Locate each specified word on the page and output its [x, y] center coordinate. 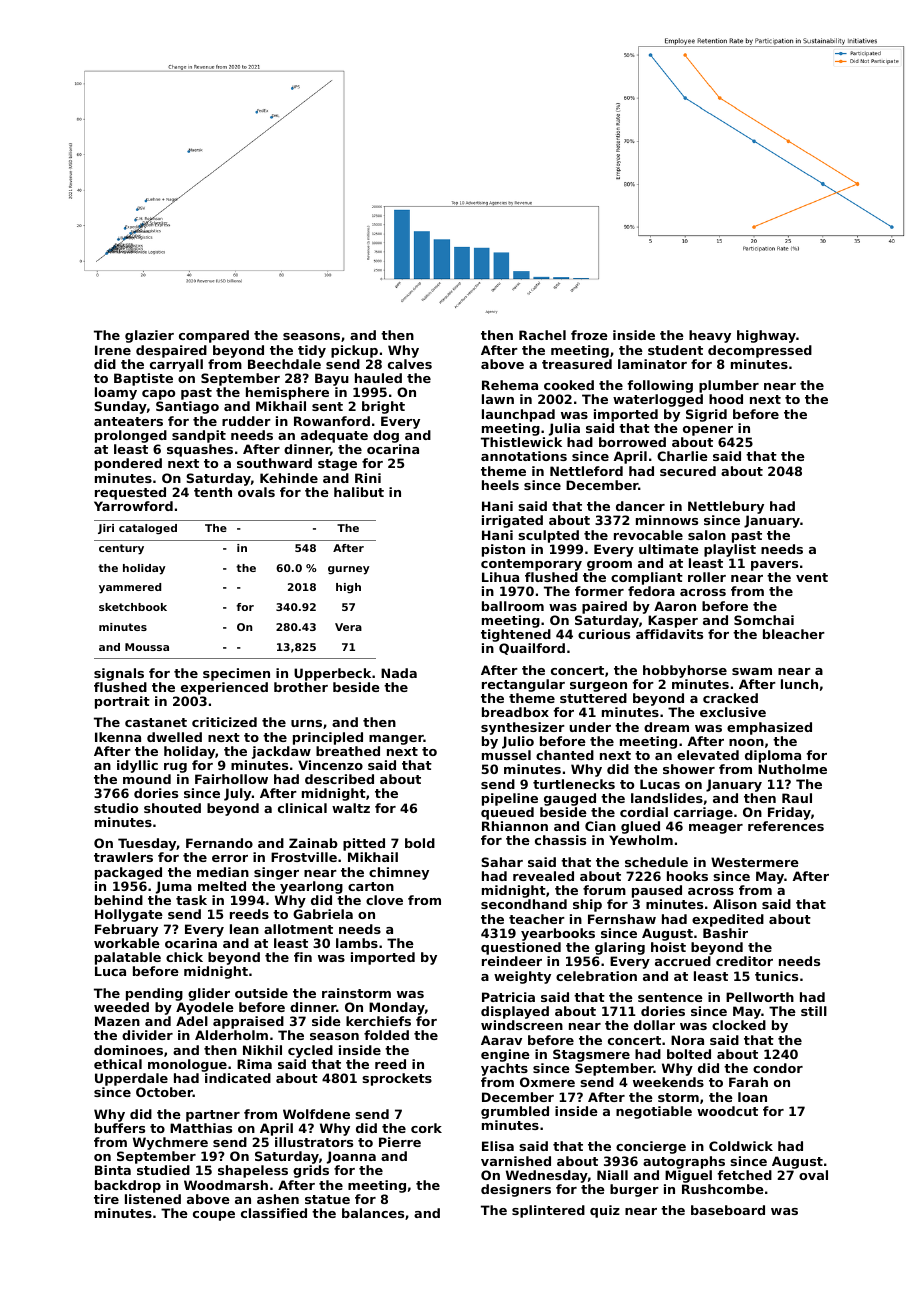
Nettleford [586, 471]
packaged [128, 873]
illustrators [314, 1142]
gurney [349, 570]
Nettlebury [726, 507]
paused [657, 891]
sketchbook [133, 607]
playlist [730, 550]
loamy [116, 393]
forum [604, 890]
